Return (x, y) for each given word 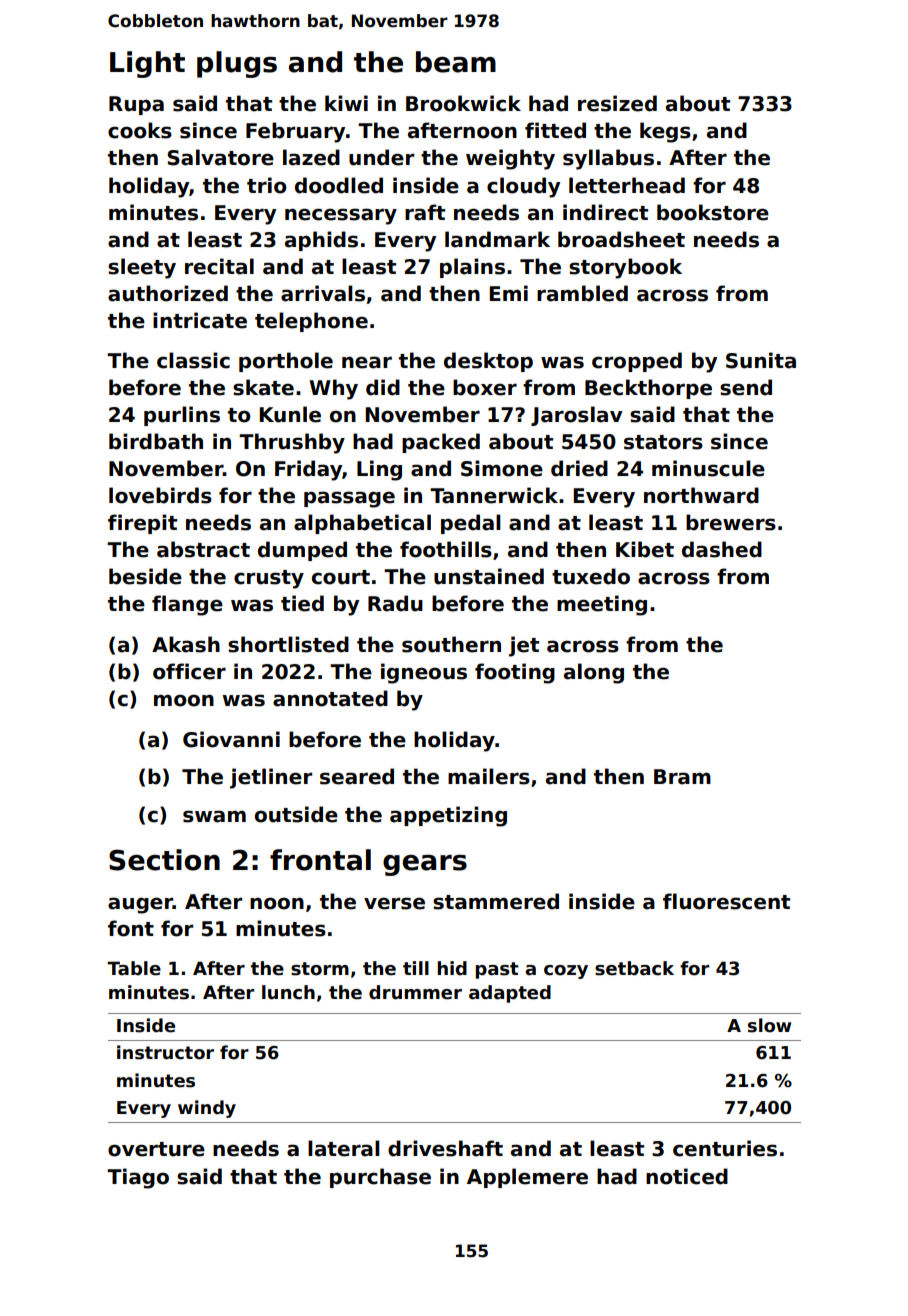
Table (134, 968)
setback (634, 968)
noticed (687, 1176)
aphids (321, 241)
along (594, 673)
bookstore (713, 212)
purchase (380, 1178)
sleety (142, 268)
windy (207, 1109)
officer (189, 671)
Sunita (761, 360)
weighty (510, 159)
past (497, 970)
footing (515, 673)
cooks (140, 130)
